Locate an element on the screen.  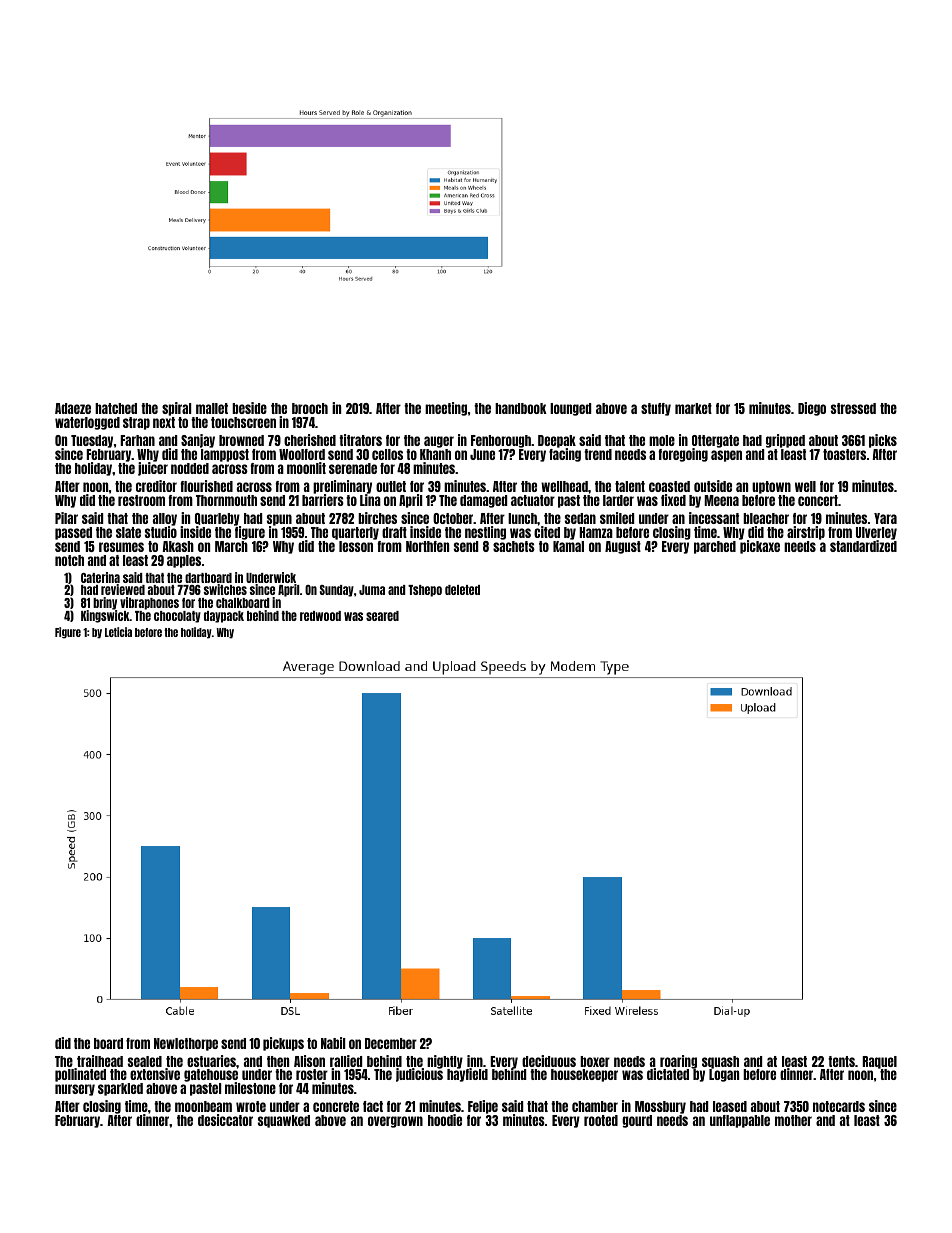
Quarleby is located at coordinates (217, 519).
